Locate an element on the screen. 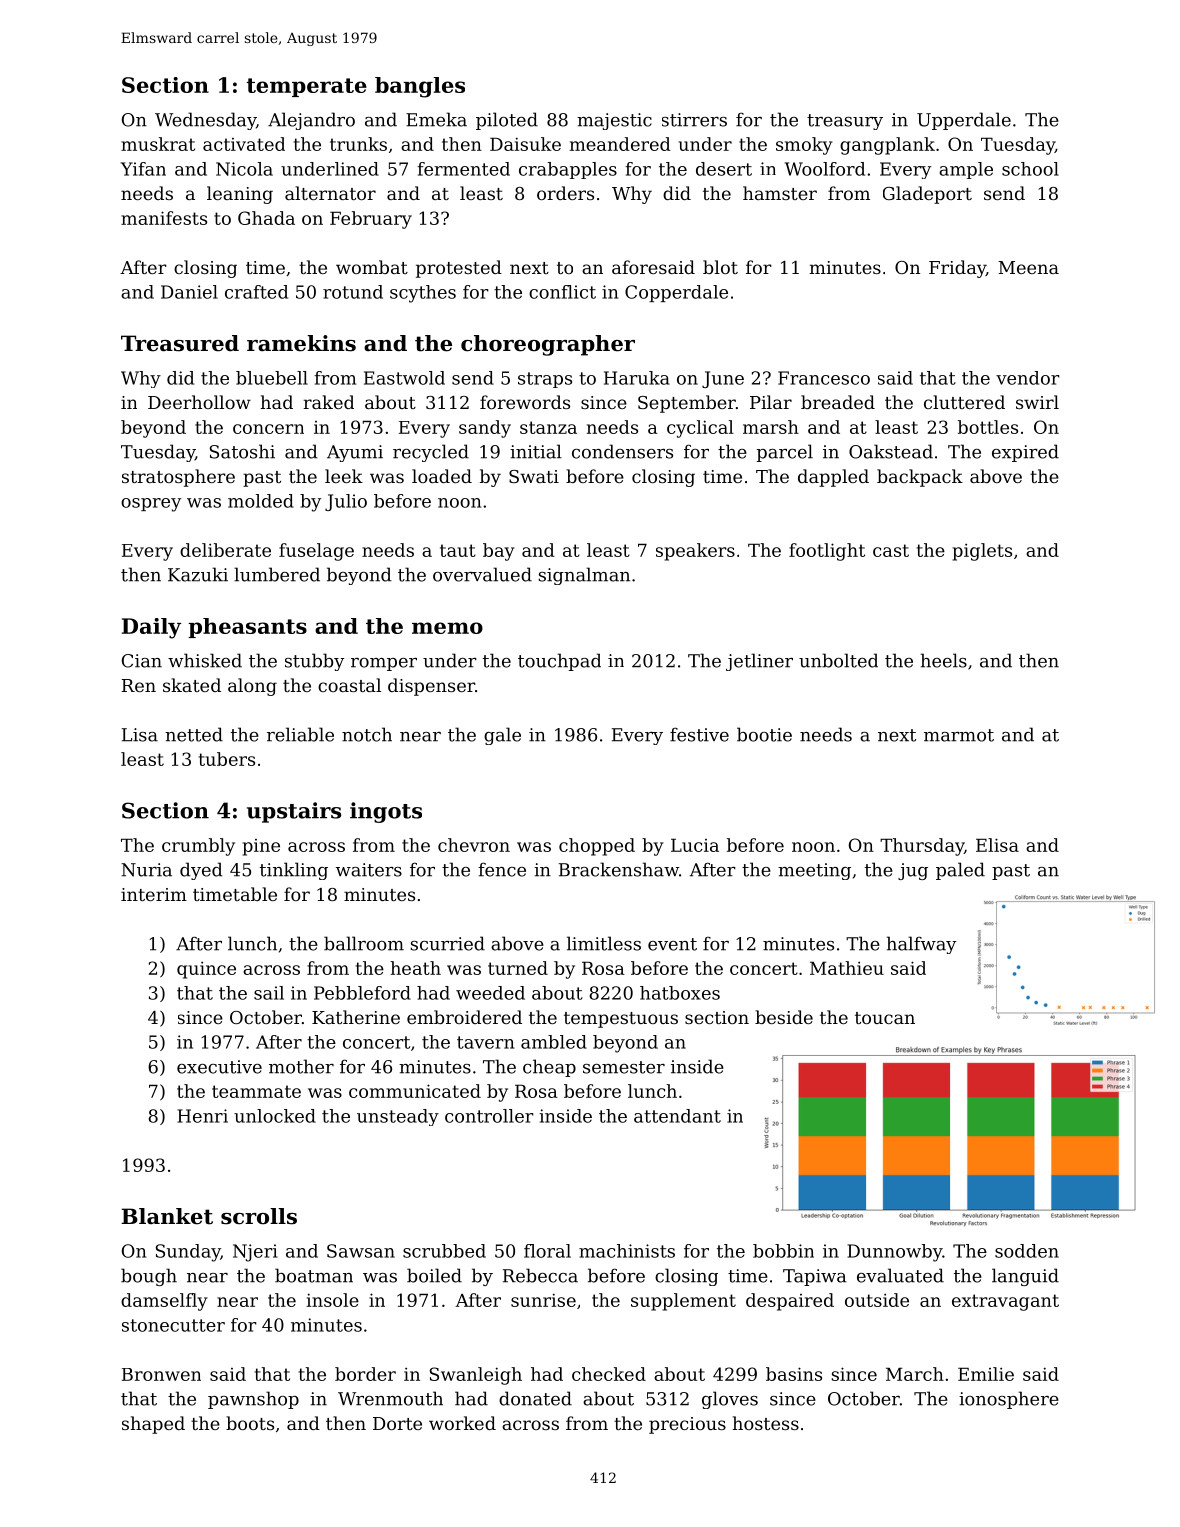 Image resolution: width=1180 pixels, height=1527 pixels. shaped is located at coordinates (153, 1425).
